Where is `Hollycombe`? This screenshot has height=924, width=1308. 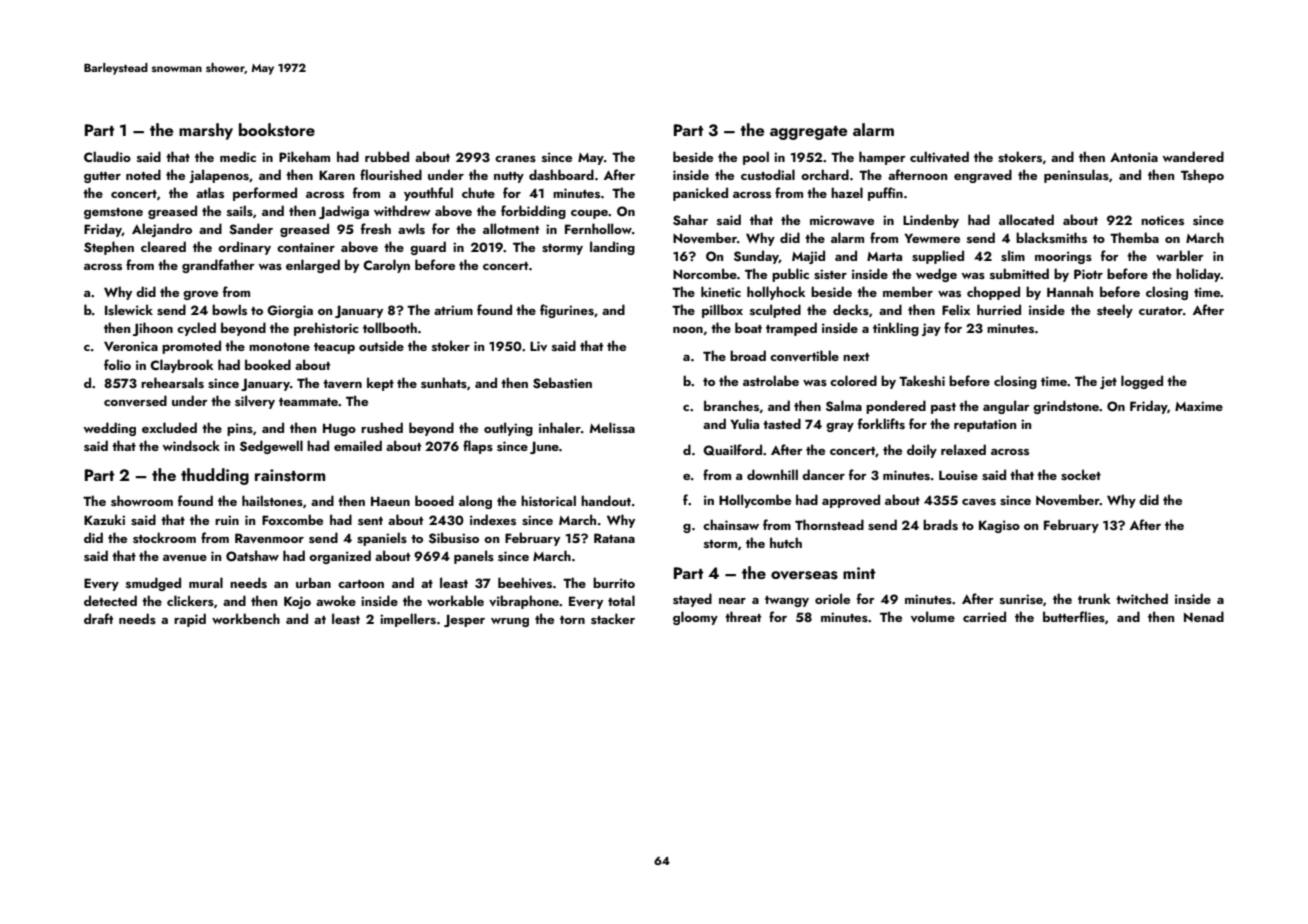
Hollycombe is located at coordinates (755, 501).
